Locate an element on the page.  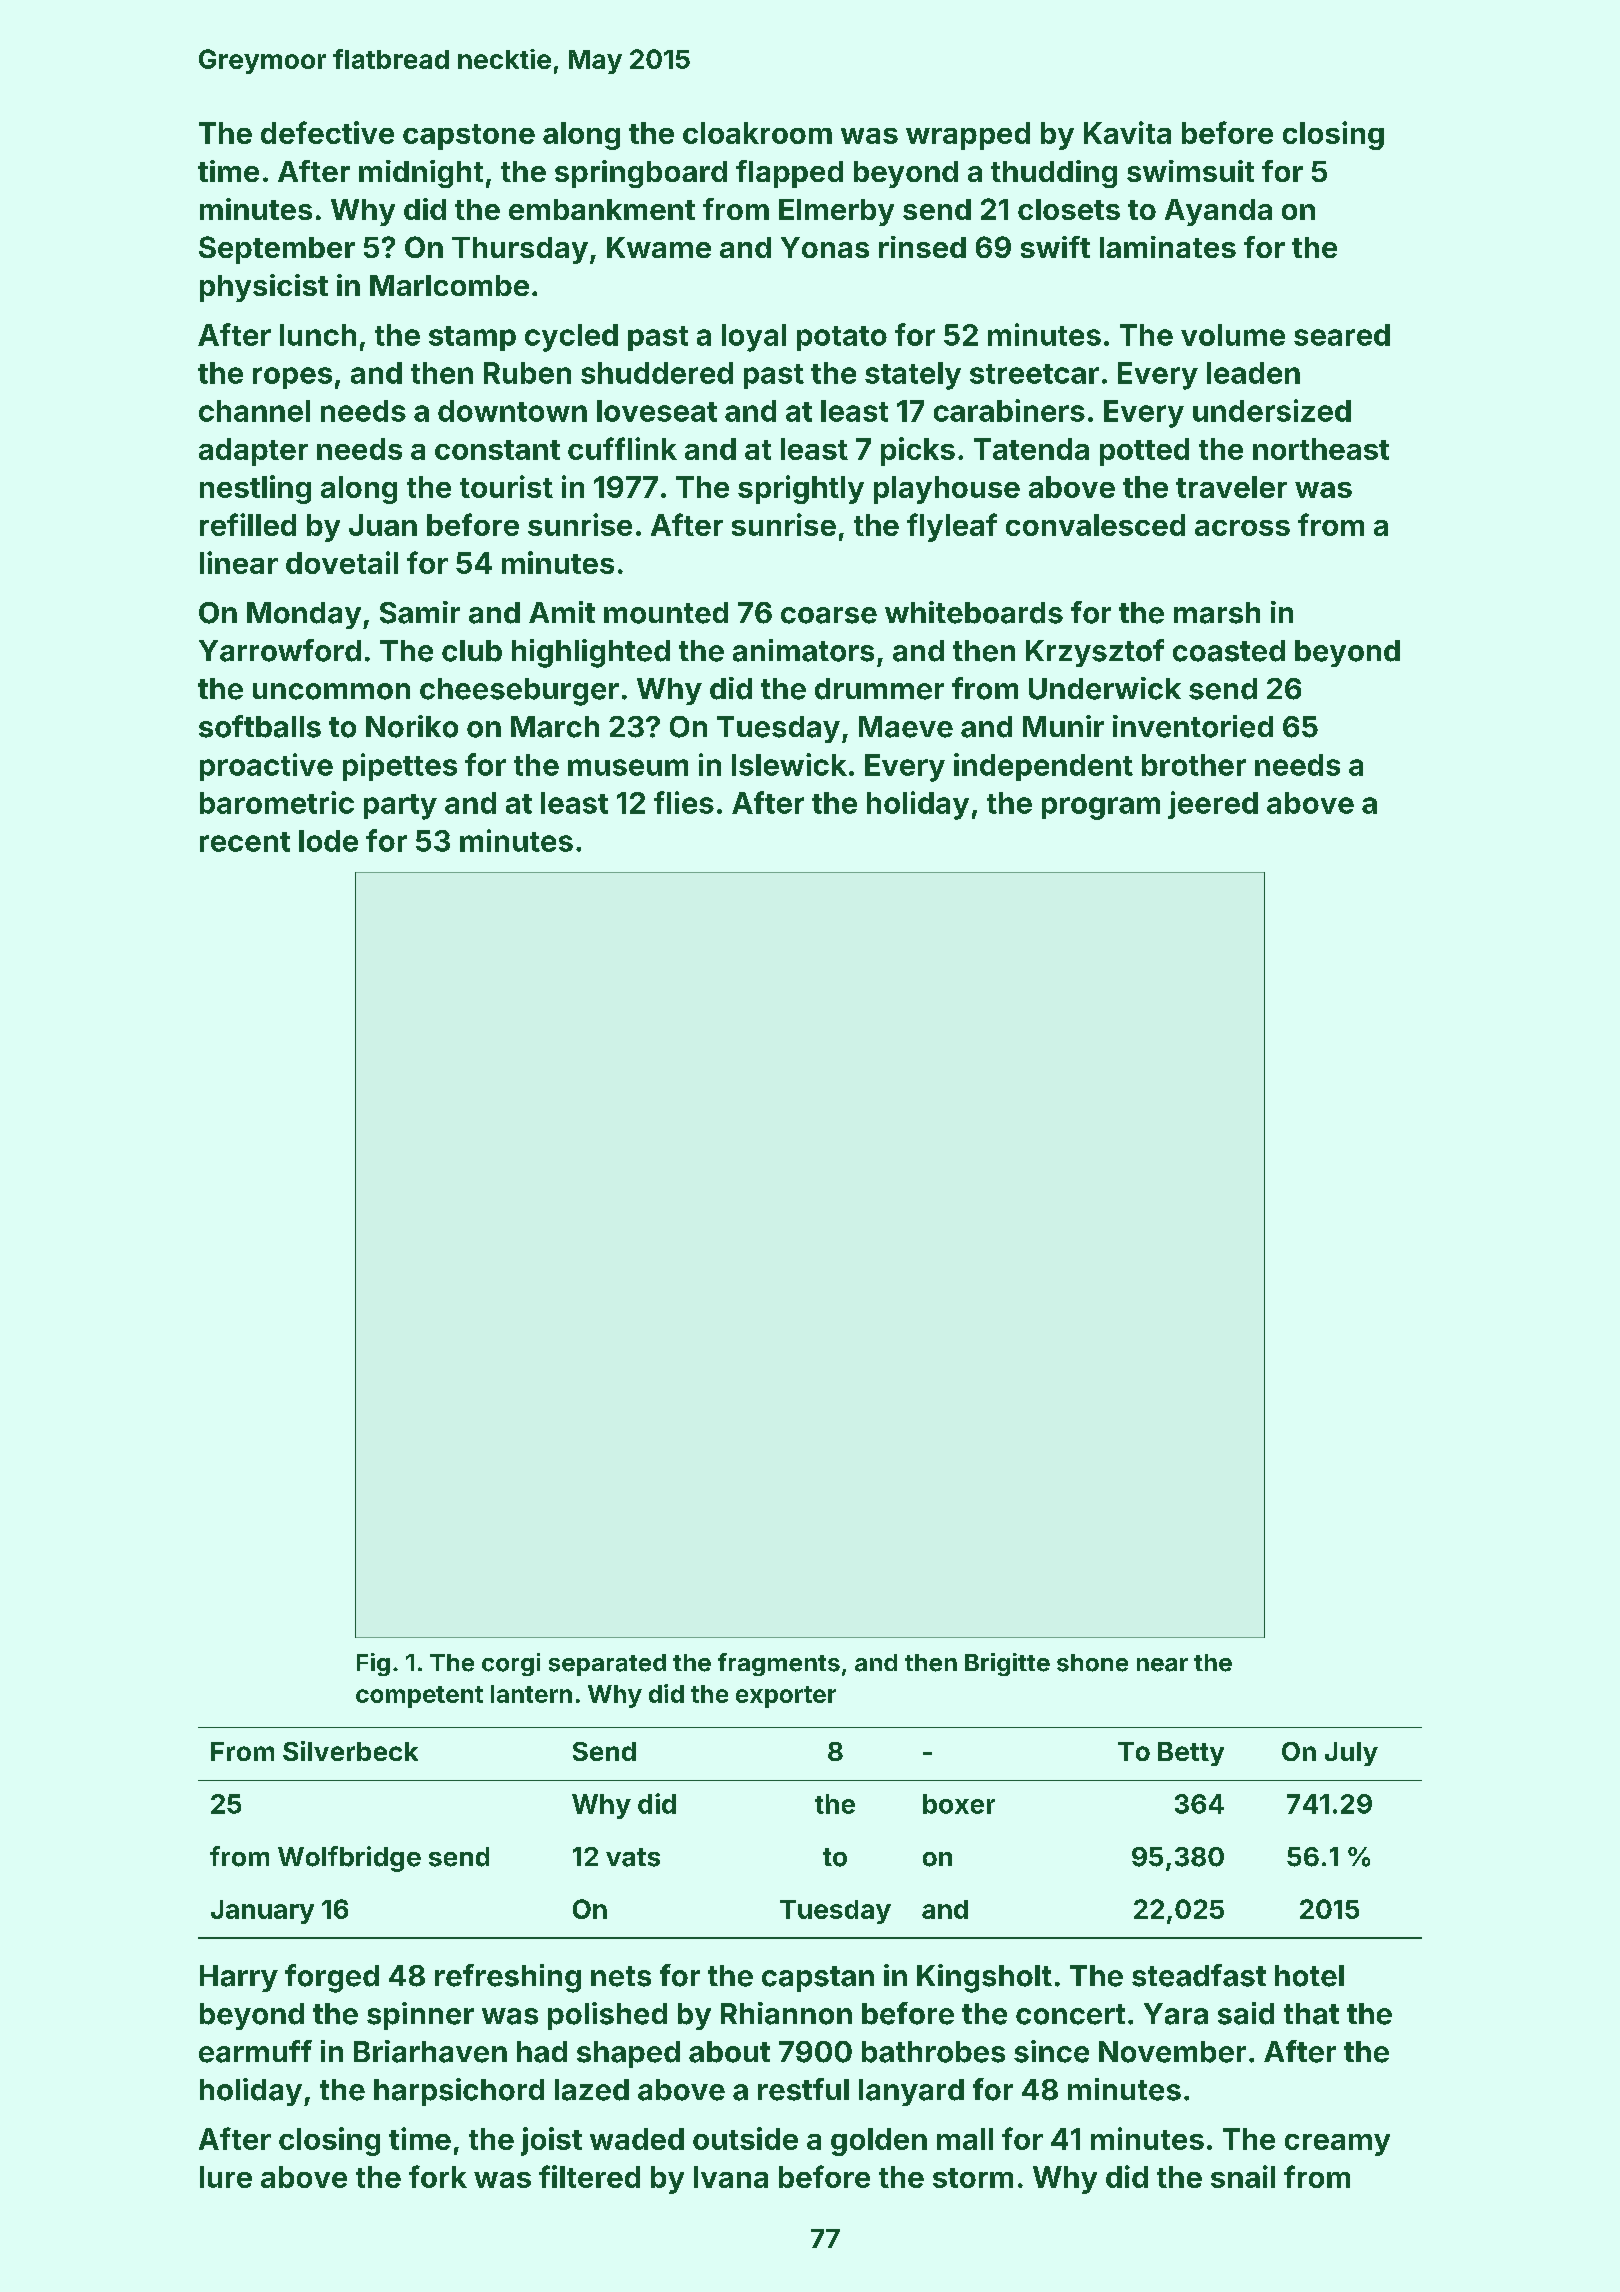
creamy is located at coordinates (1337, 2145).
